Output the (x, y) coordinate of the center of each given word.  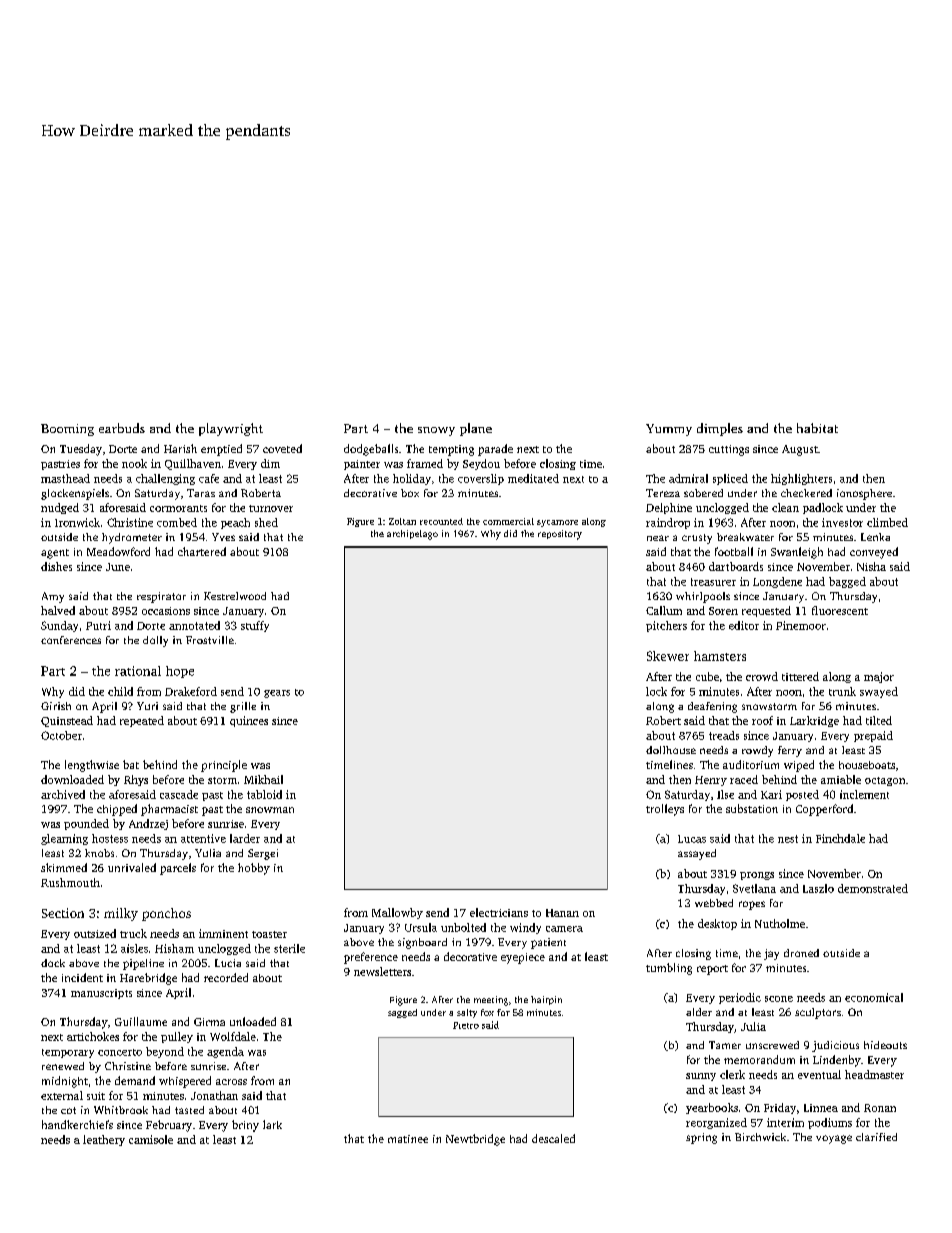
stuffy (255, 626)
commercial (508, 521)
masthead (65, 478)
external (62, 1095)
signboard (422, 943)
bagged (847, 582)
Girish (56, 706)
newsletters (382, 971)
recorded (226, 977)
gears (277, 694)
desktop (717, 924)
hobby (254, 869)
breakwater (745, 537)
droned (801, 953)
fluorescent (840, 610)
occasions (166, 611)
